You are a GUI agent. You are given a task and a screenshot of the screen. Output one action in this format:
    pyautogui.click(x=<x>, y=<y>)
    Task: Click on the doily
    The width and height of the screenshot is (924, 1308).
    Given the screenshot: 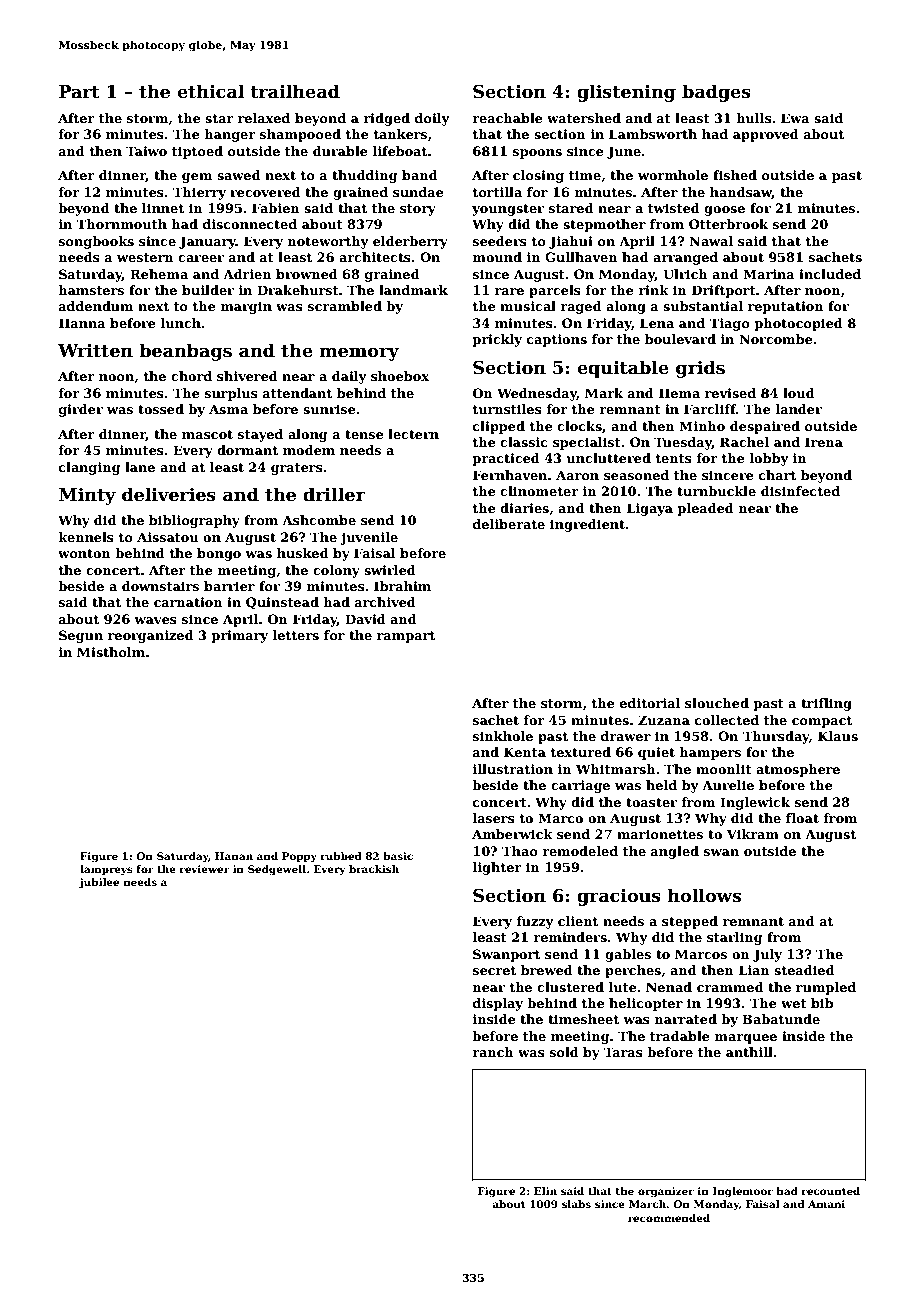 What is the action you would take?
    pyautogui.click(x=432, y=119)
